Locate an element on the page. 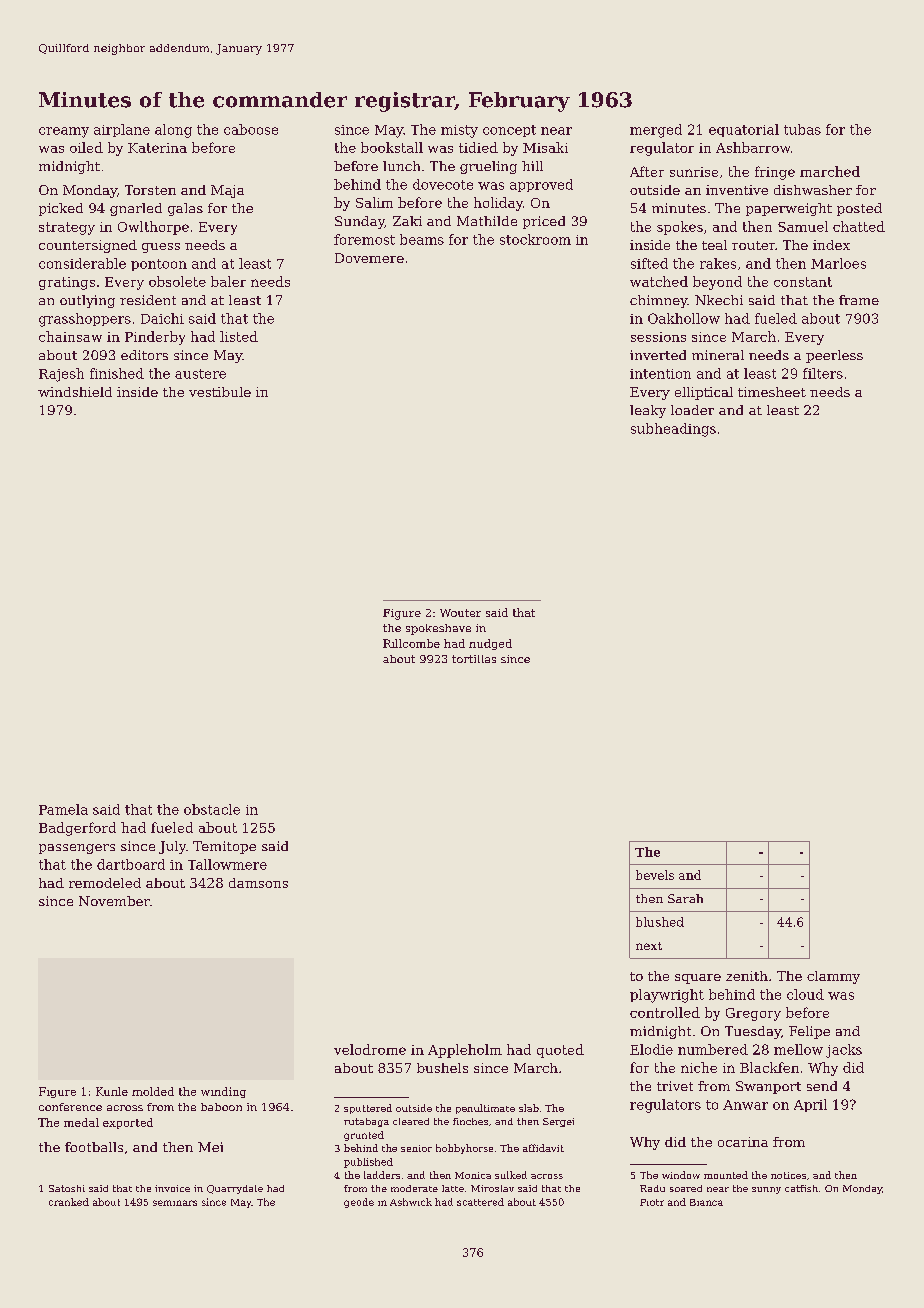 The image size is (924, 1308). stockroom is located at coordinates (535, 239).
